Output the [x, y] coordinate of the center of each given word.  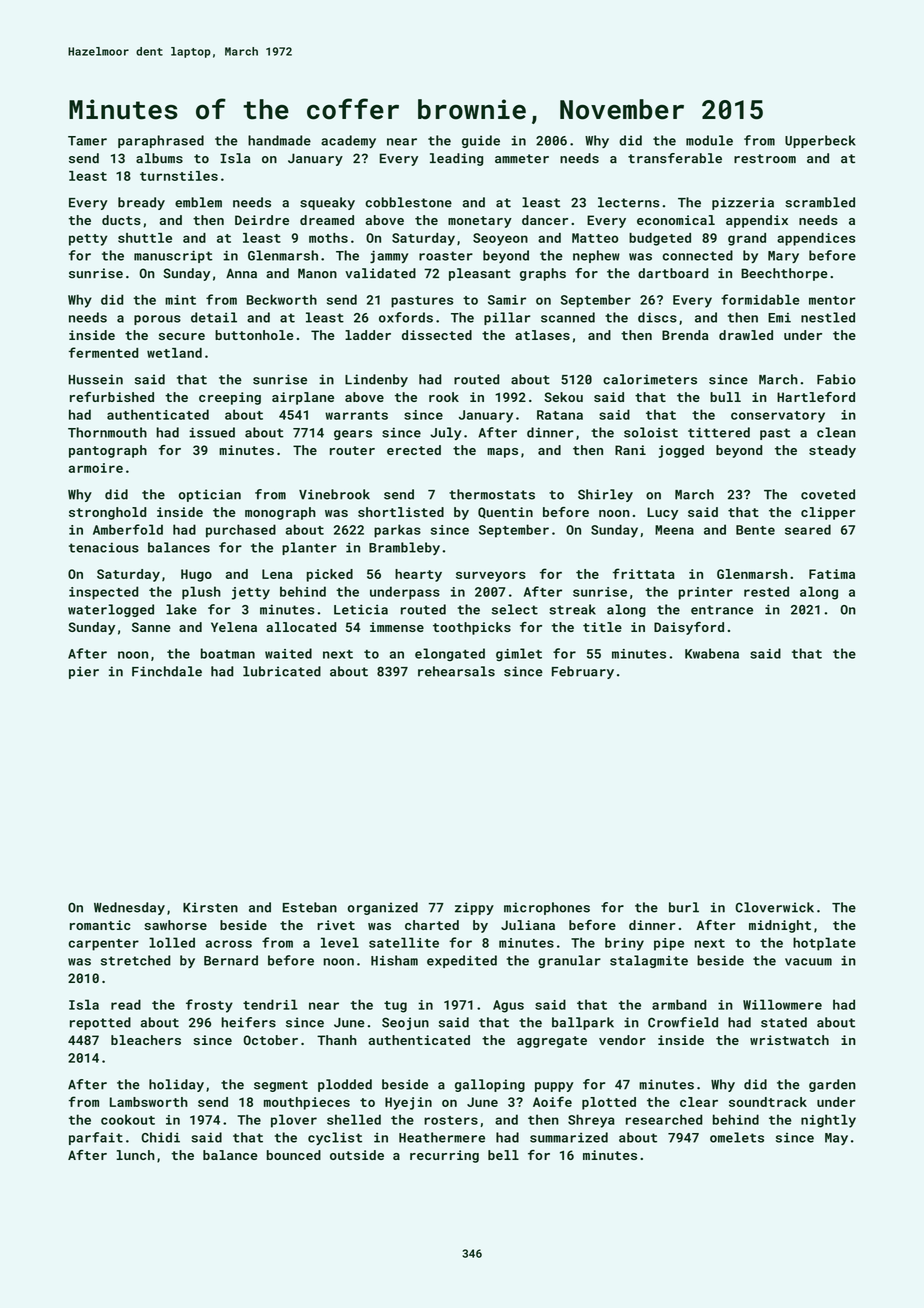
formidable [760, 299]
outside [357, 1155]
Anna [241, 273]
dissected [437, 335]
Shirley [605, 495]
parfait [96, 1138]
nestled [828, 317]
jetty [251, 593]
